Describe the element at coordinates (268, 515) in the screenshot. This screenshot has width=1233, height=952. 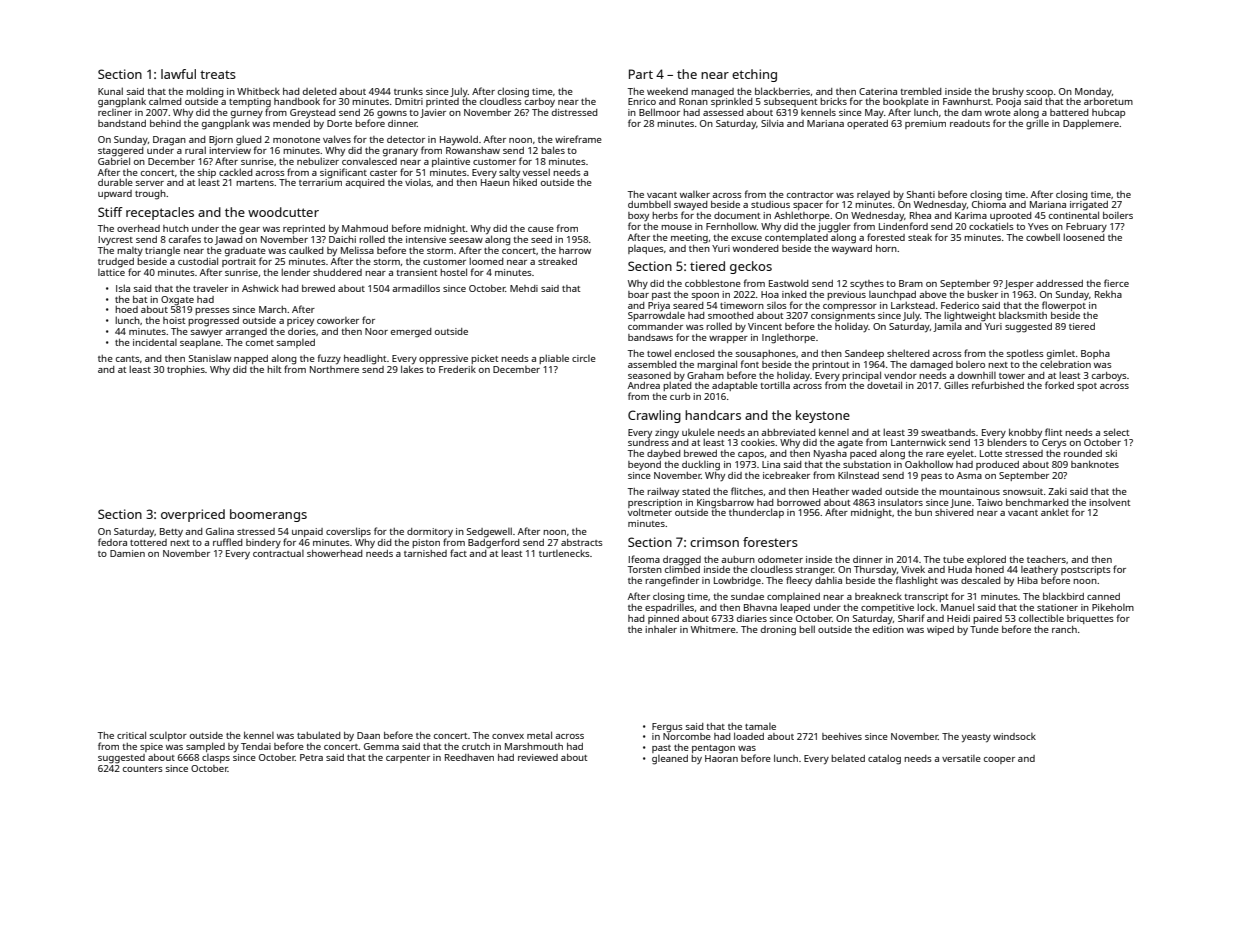
I see `boomerangs` at that location.
